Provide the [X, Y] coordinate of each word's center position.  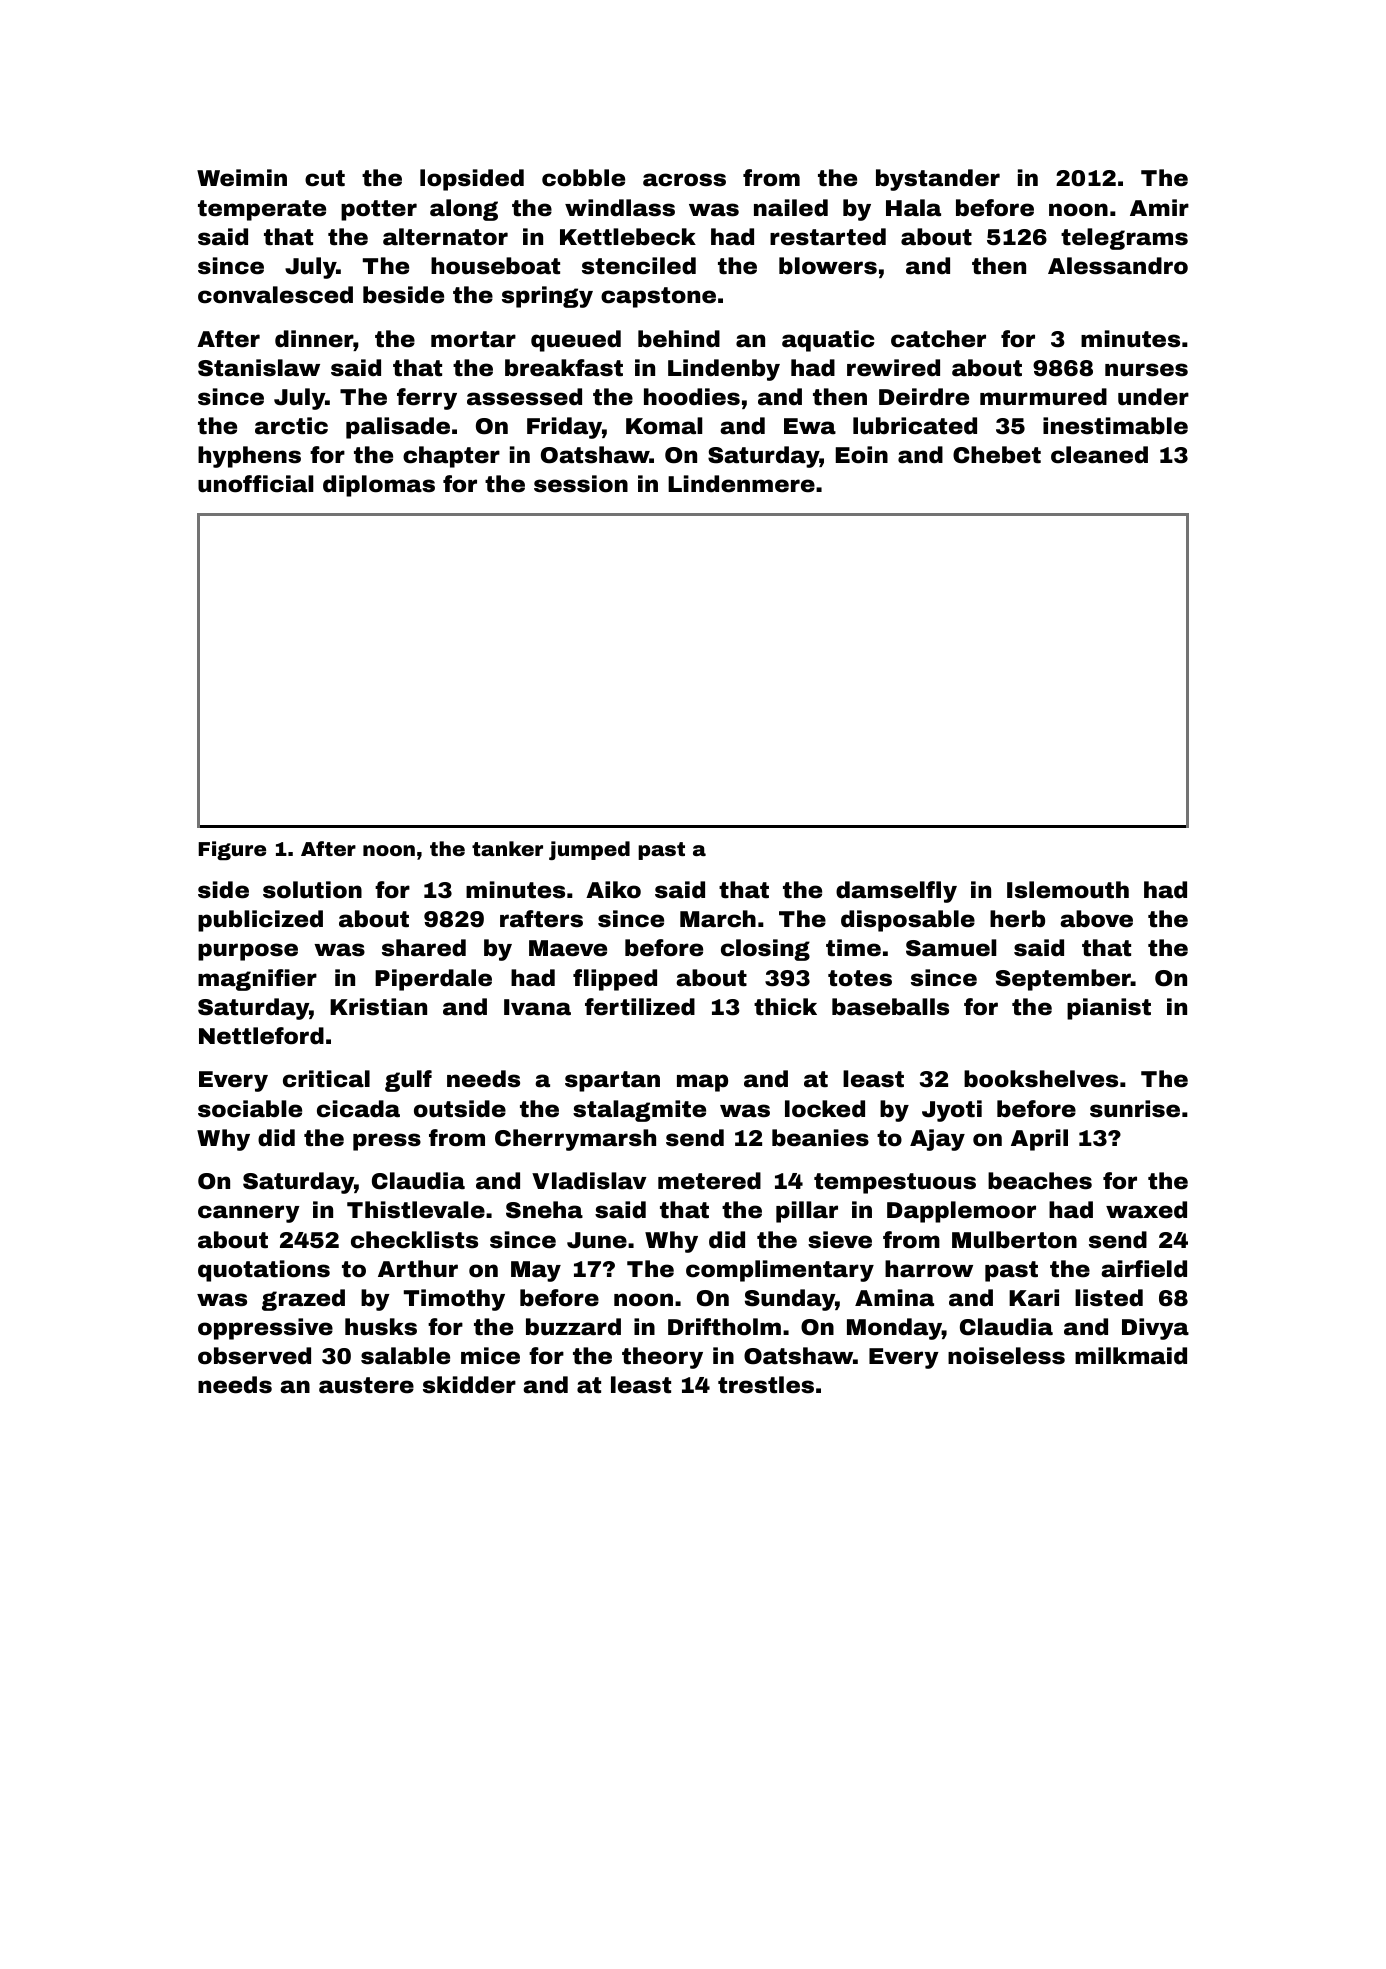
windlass [620, 208]
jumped [589, 850]
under [1153, 397]
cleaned [1099, 455]
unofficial [255, 484]
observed [254, 1356]
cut [325, 178]
